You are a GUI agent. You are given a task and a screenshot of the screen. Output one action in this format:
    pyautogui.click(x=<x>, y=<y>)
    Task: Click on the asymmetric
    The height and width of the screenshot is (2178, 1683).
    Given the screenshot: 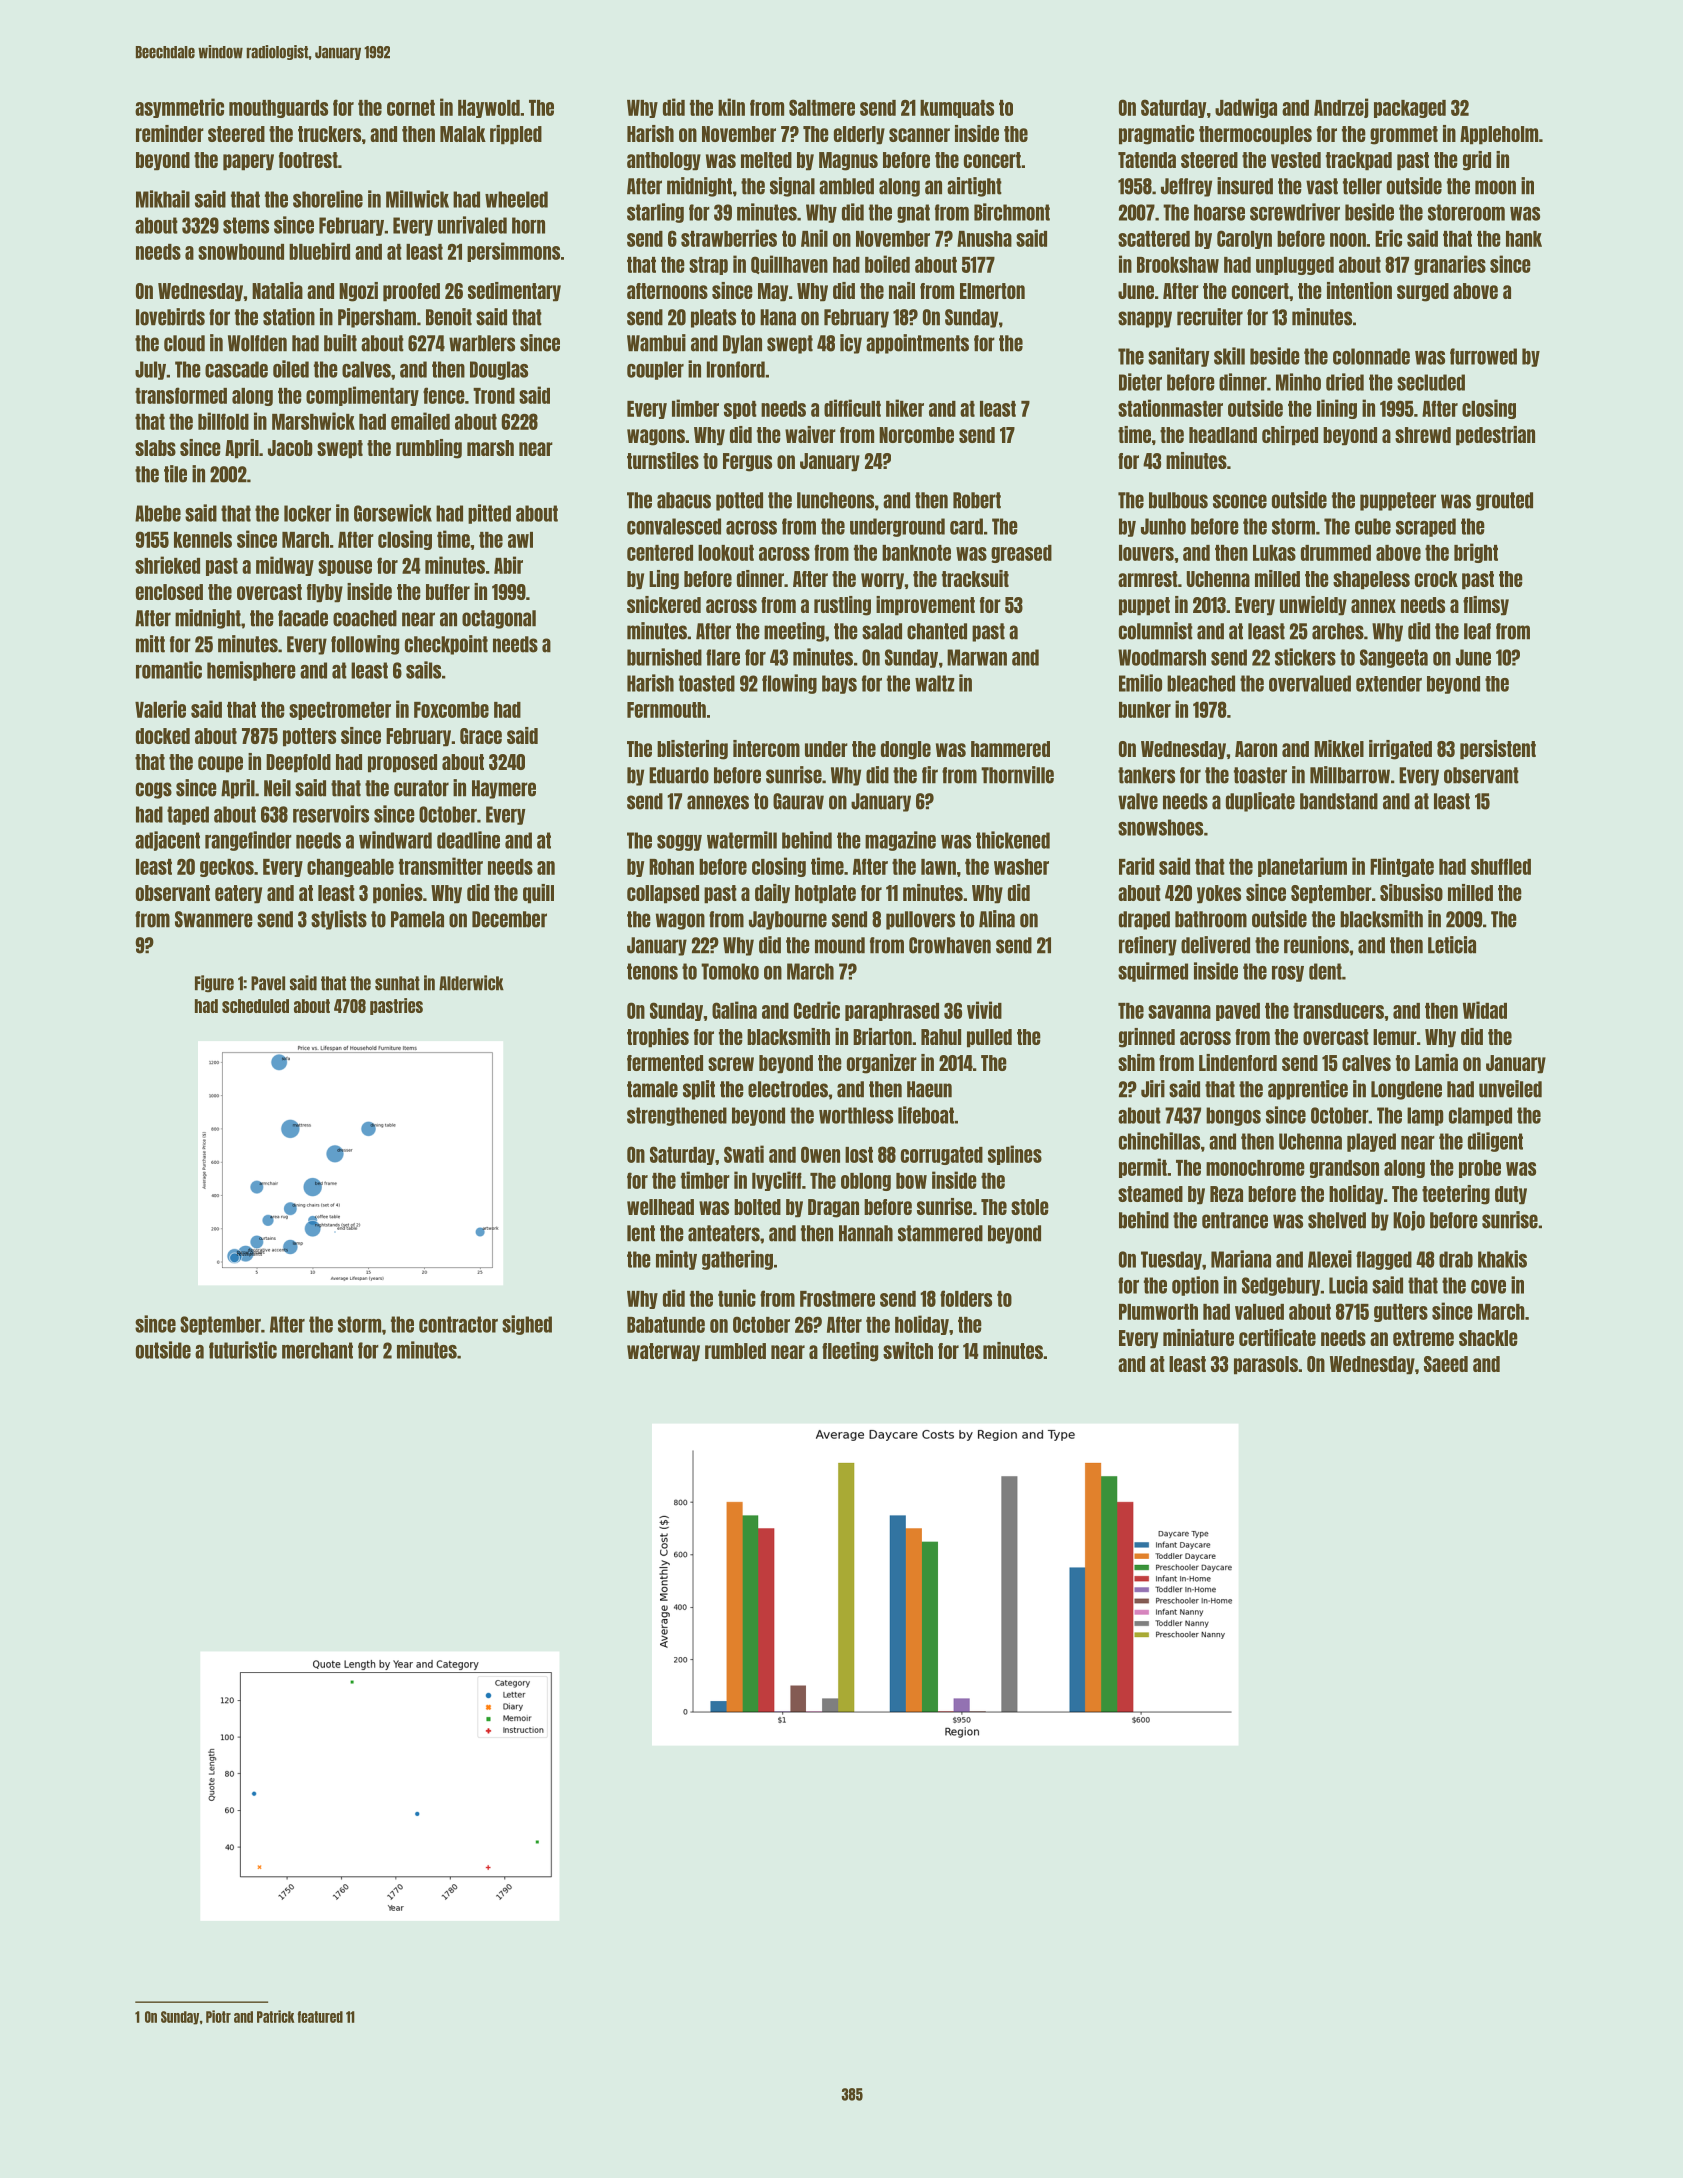 What is the action you would take?
    pyautogui.click(x=179, y=108)
